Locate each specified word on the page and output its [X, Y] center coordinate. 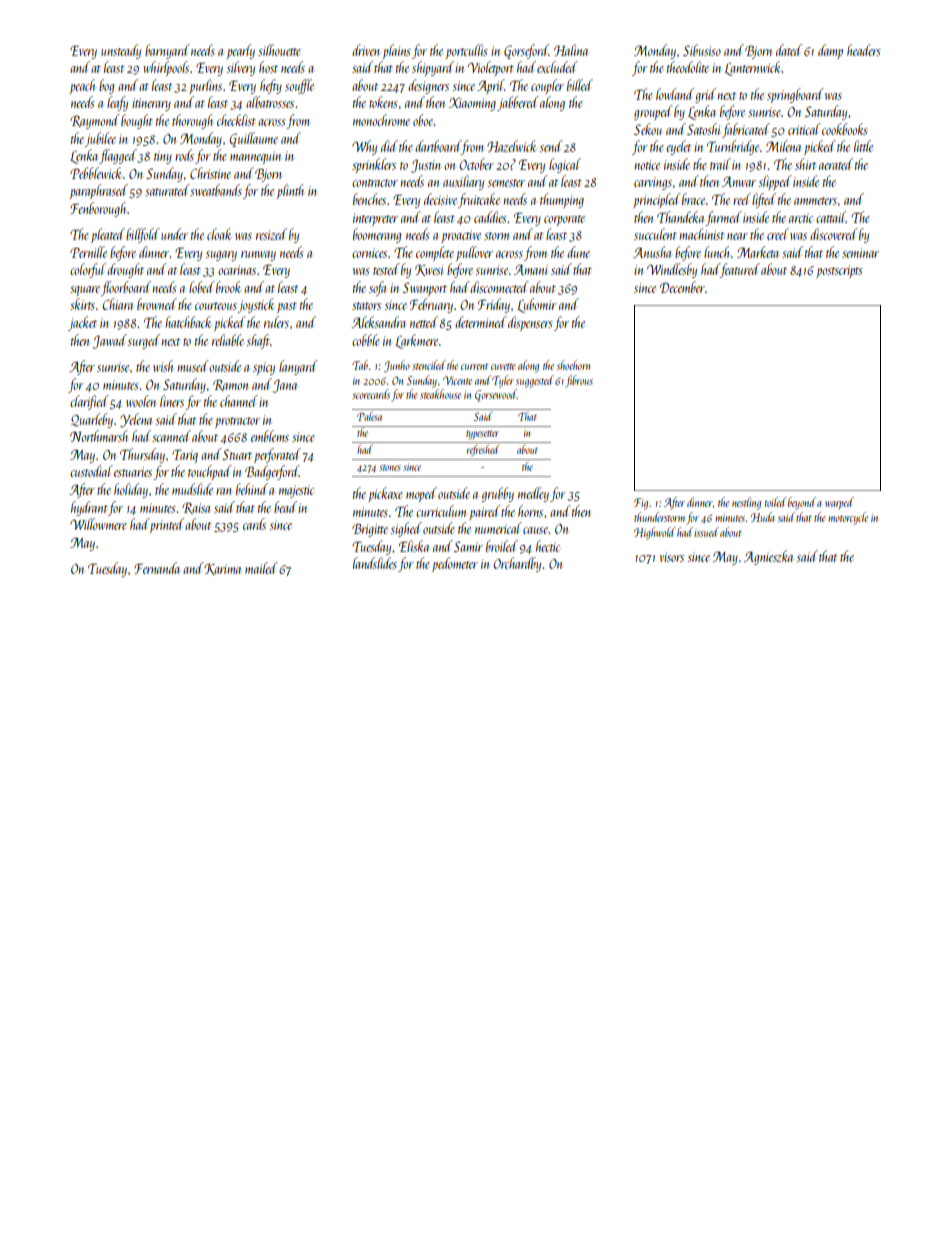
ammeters [815, 201]
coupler [547, 86]
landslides [375, 563]
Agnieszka [768, 557]
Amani [531, 269]
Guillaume [253, 139]
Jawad [110, 341]
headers [864, 50]
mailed [261, 568]
